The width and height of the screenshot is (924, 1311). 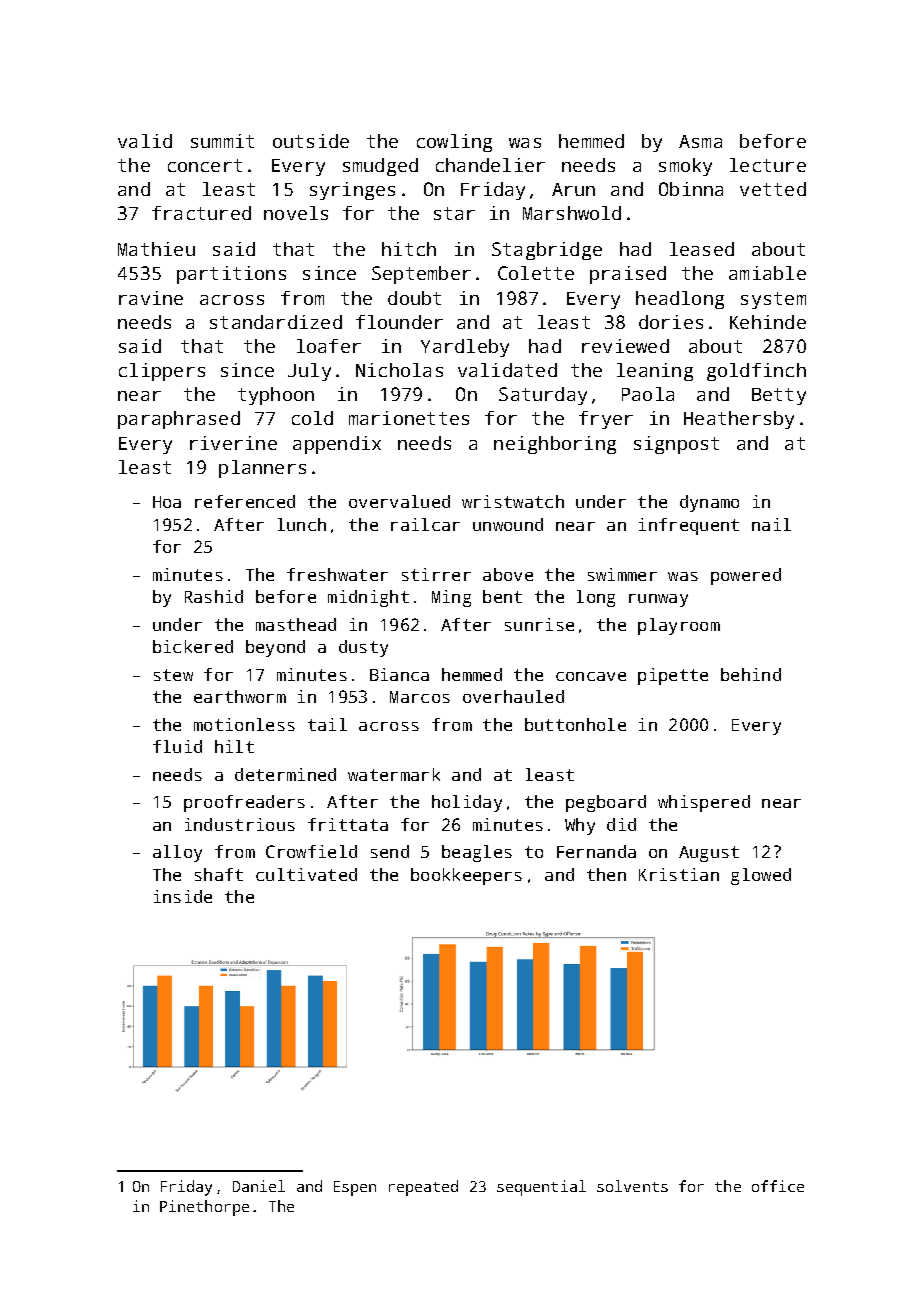 What do you see at coordinates (778, 1186) in the screenshot?
I see `office` at bounding box center [778, 1186].
